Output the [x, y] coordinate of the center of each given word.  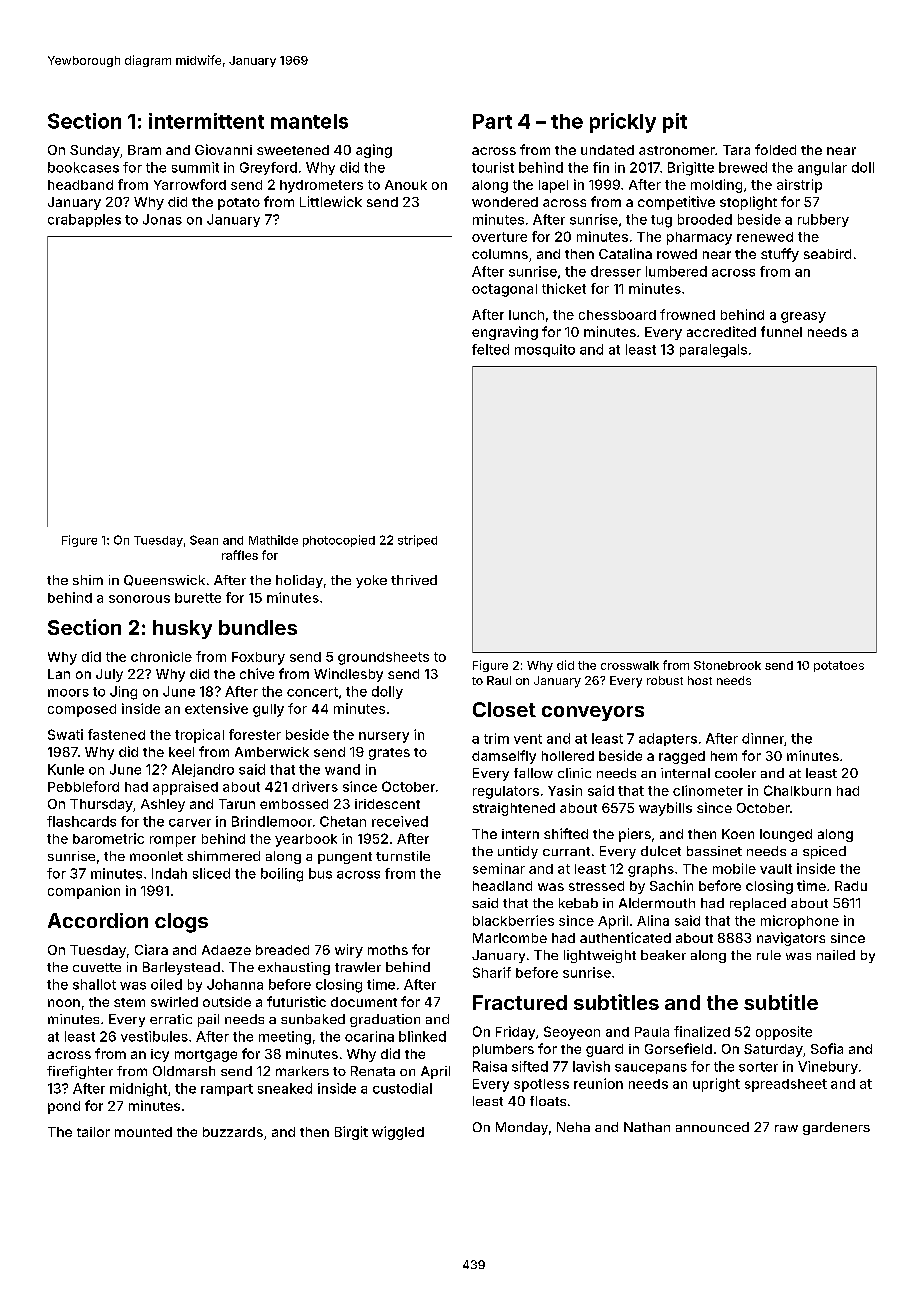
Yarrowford [190, 184]
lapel [553, 186]
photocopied [339, 541]
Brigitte [691, 169]
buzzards [233, 1132]
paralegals [713, 351]
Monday [522, 1128]
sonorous [139, 599]
